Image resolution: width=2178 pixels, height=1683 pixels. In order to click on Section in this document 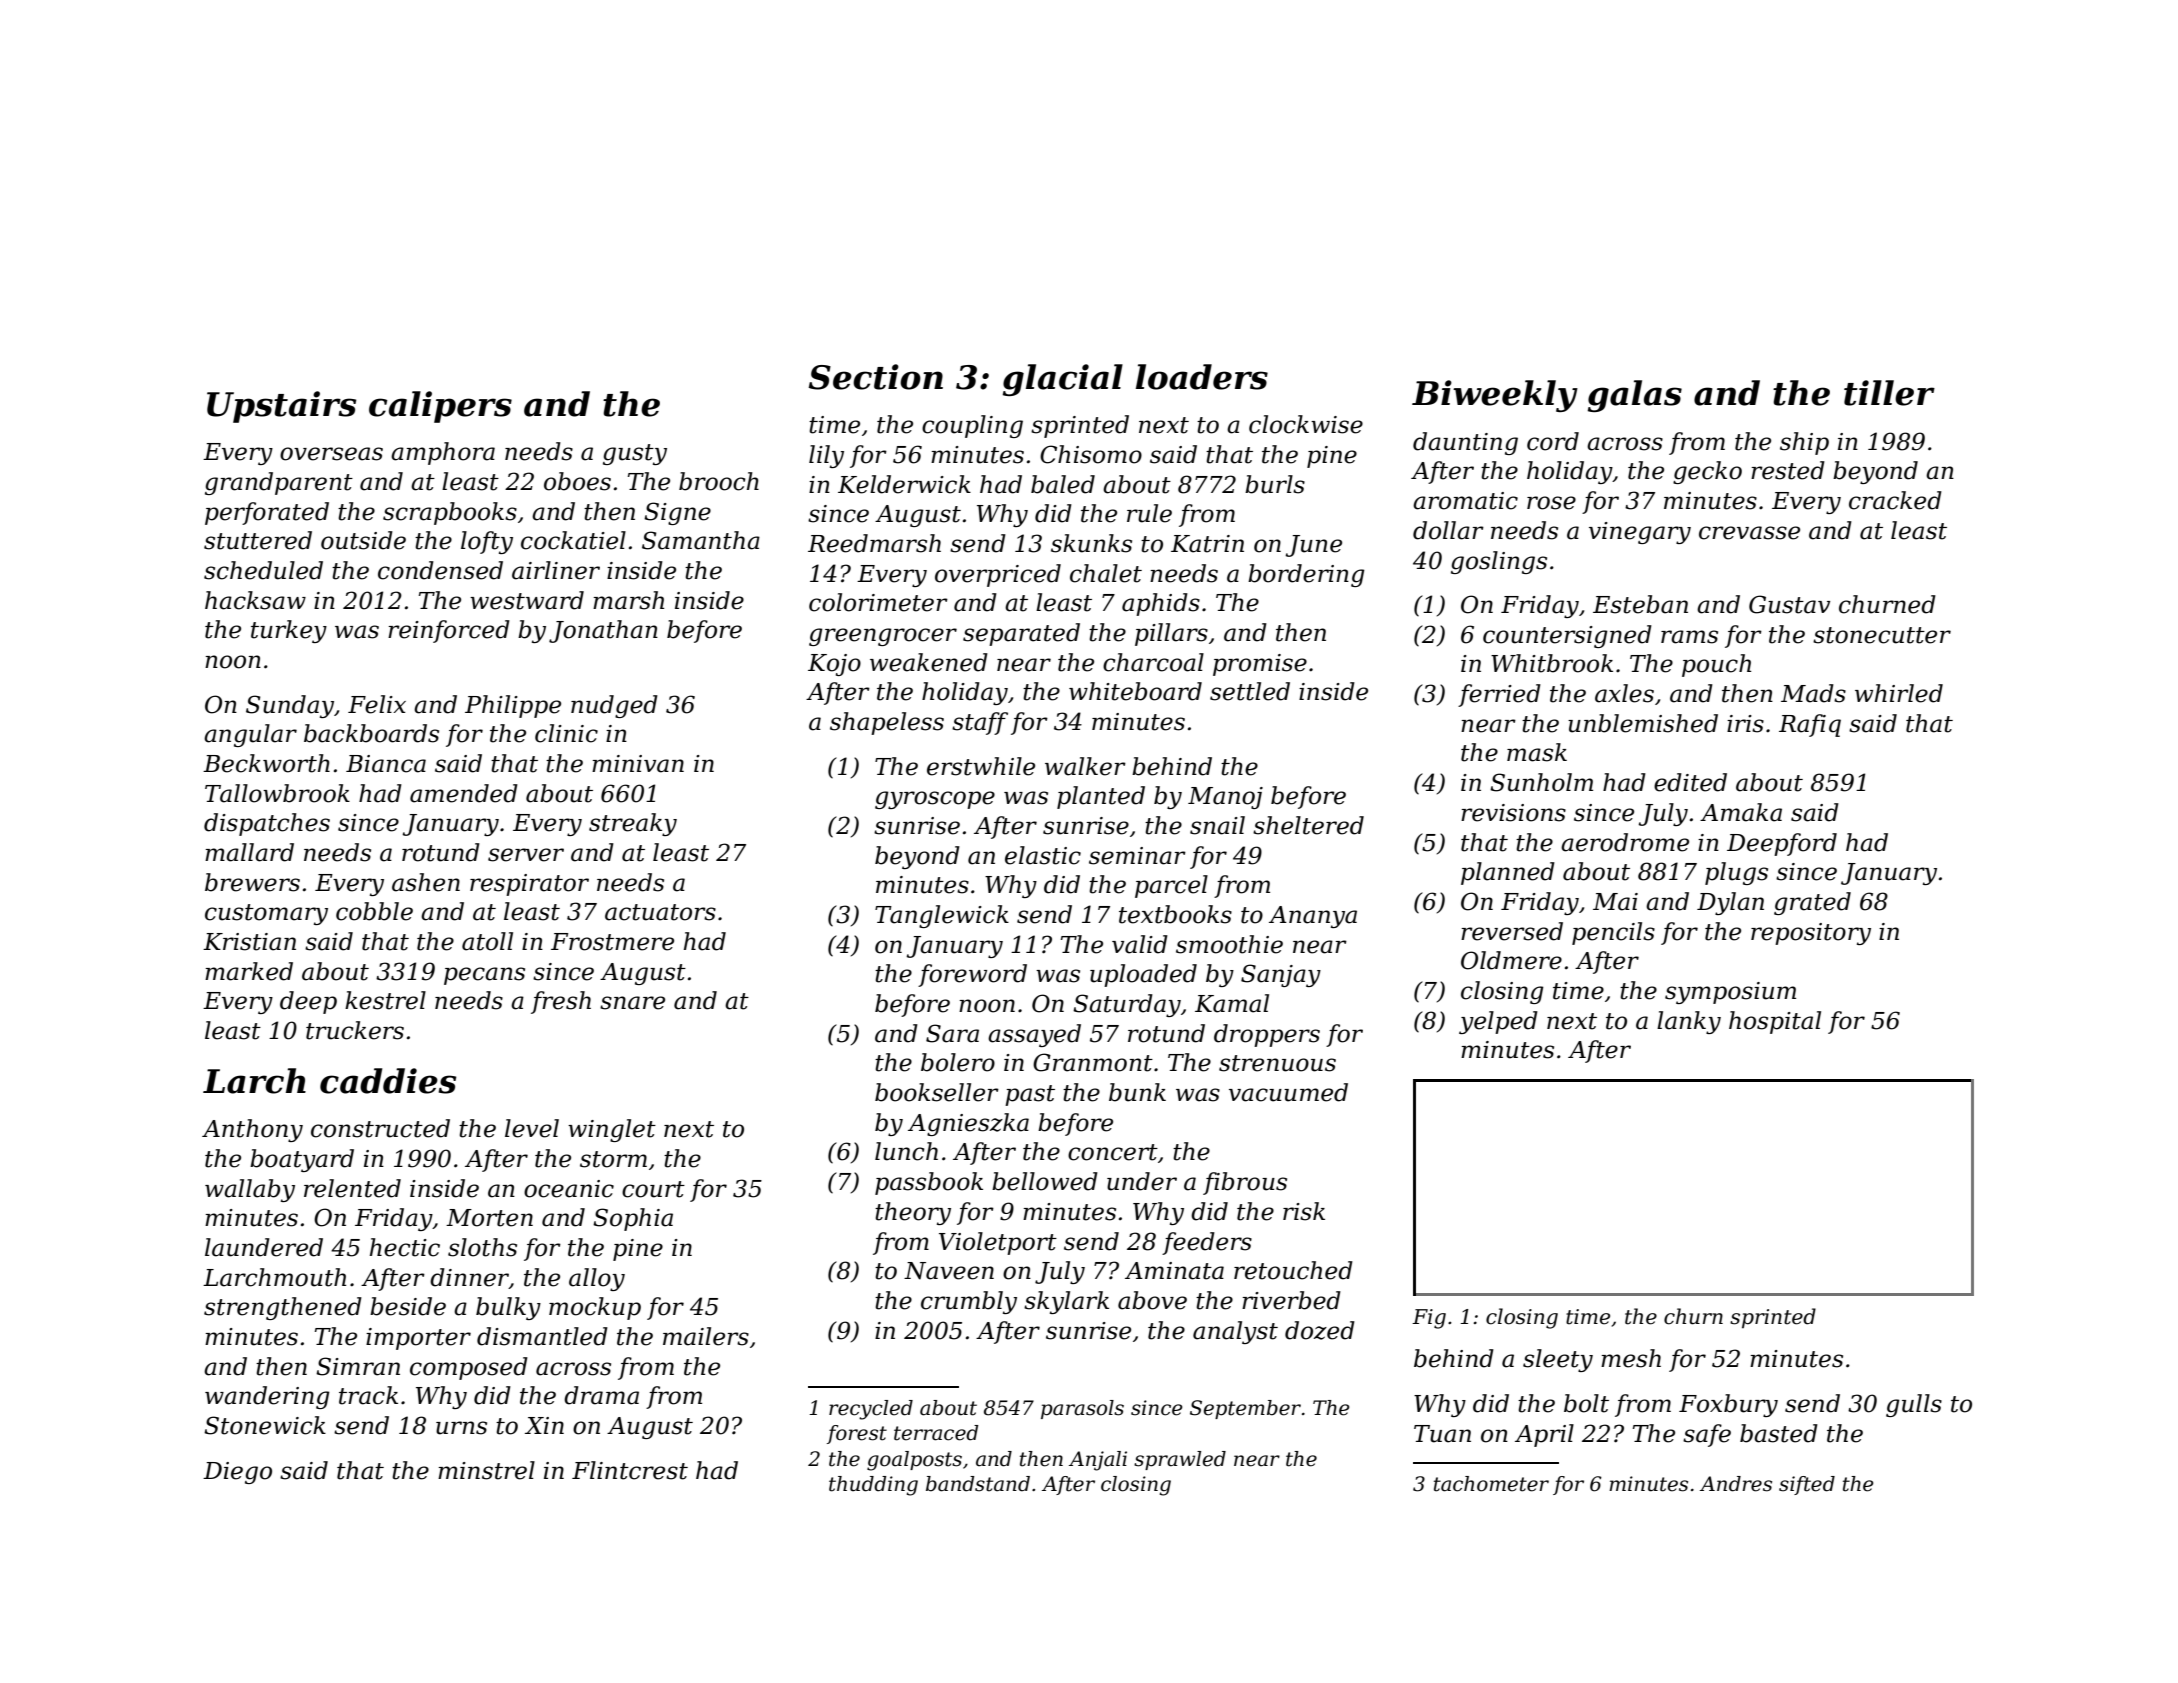, I will do `click(876, 377)`.
